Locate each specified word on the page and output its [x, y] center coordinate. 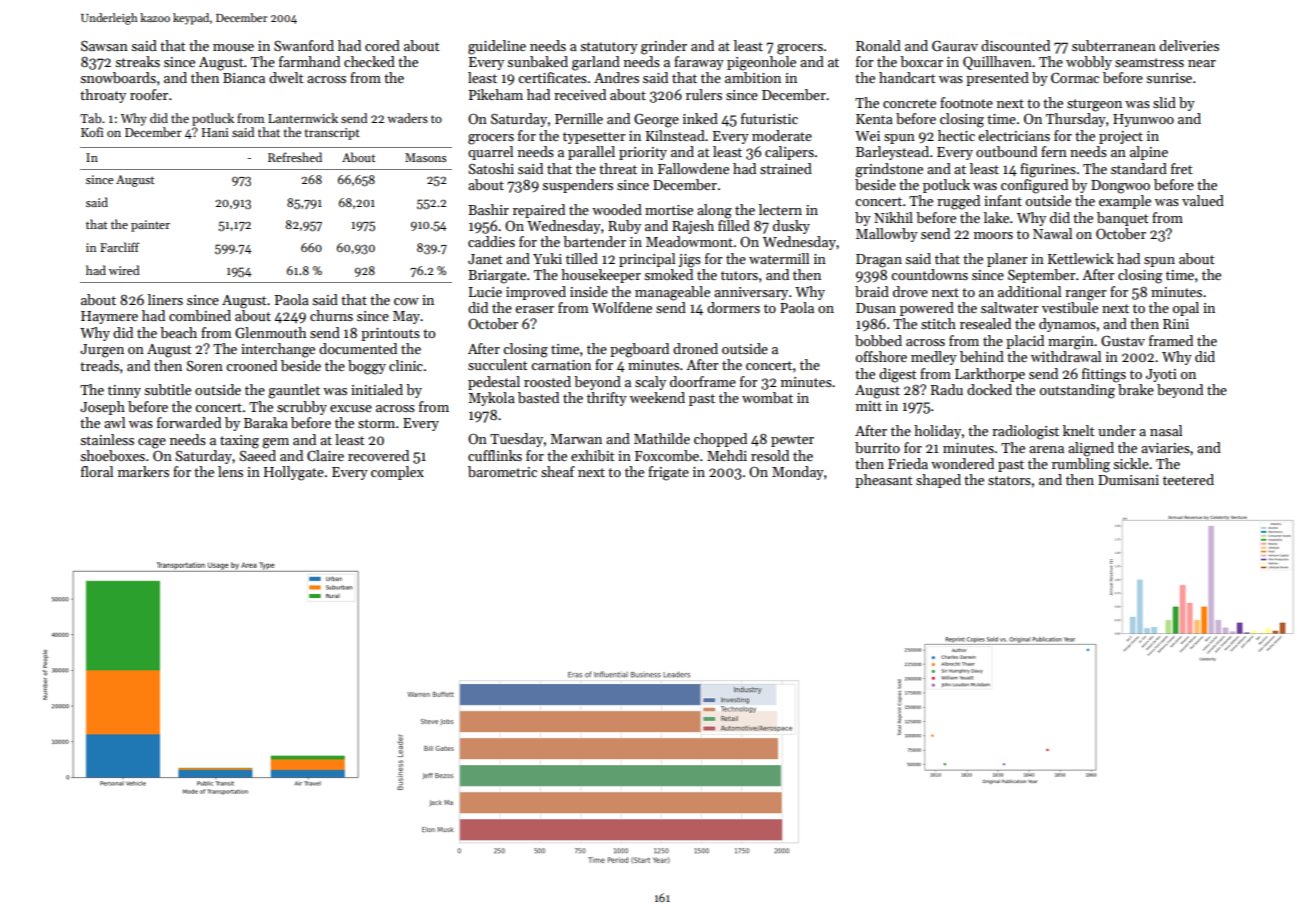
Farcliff [119, 247]
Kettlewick [1081, 258]
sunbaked [538, 61]
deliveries [1189, 45]
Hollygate [294, 473]
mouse [233, 47]
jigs [689, 261]
